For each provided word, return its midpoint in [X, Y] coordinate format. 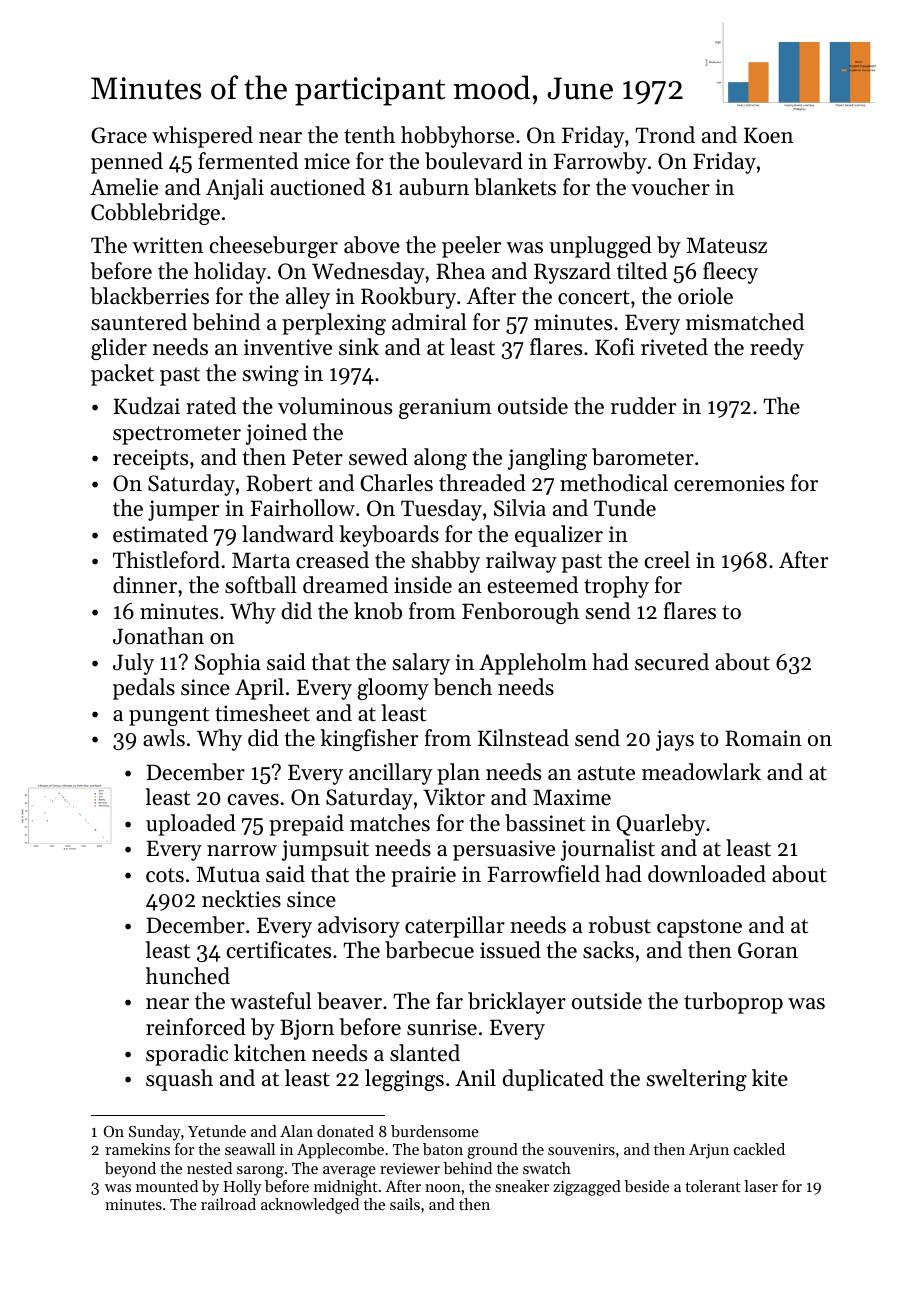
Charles [396, 483]
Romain [763, 738]
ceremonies [729, 483]
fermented [248, 161]
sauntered [139, 322]
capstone [699, 928]
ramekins [137, 1149]
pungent [169, 716]
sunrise [442, 1027]
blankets [515, 187]
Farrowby [600, 163]
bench [462, 687]
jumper [183, 510]
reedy [777, 349]
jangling [547, 459]
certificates [279, 950]
